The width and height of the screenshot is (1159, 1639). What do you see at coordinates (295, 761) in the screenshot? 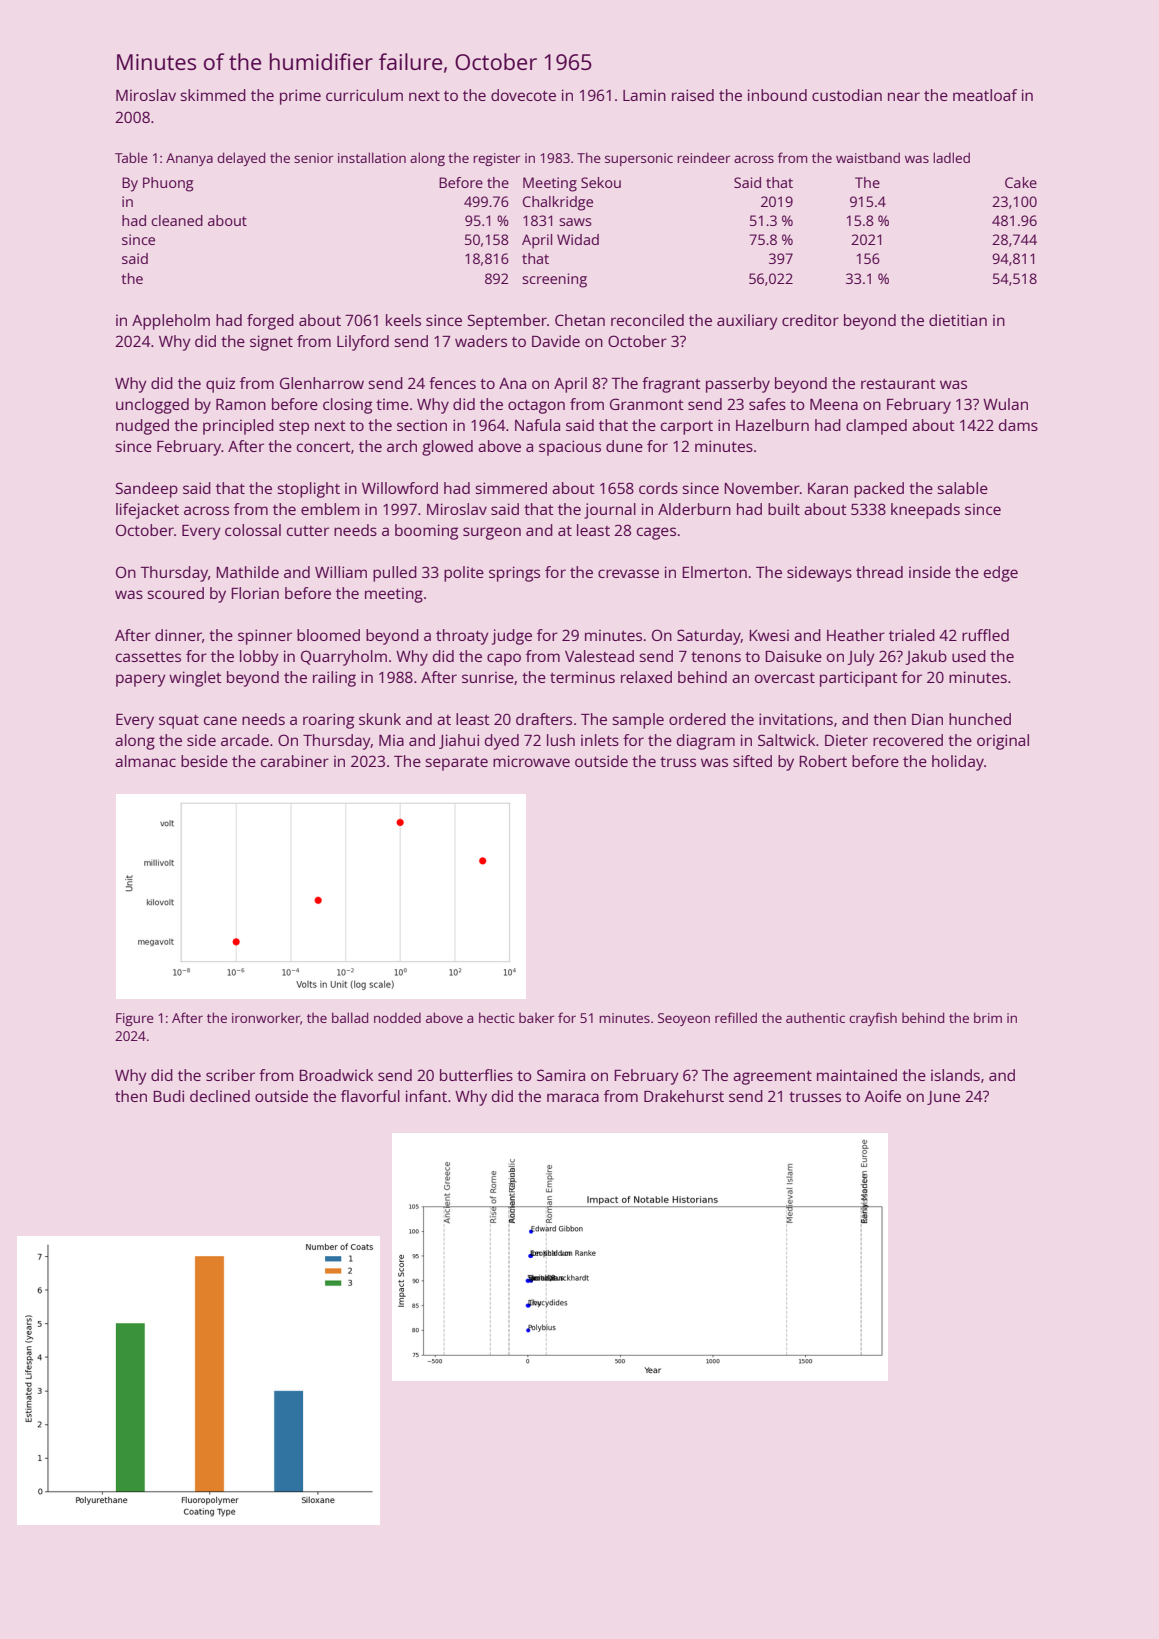
I see `carabiner` at bounding box center [295, 761].
